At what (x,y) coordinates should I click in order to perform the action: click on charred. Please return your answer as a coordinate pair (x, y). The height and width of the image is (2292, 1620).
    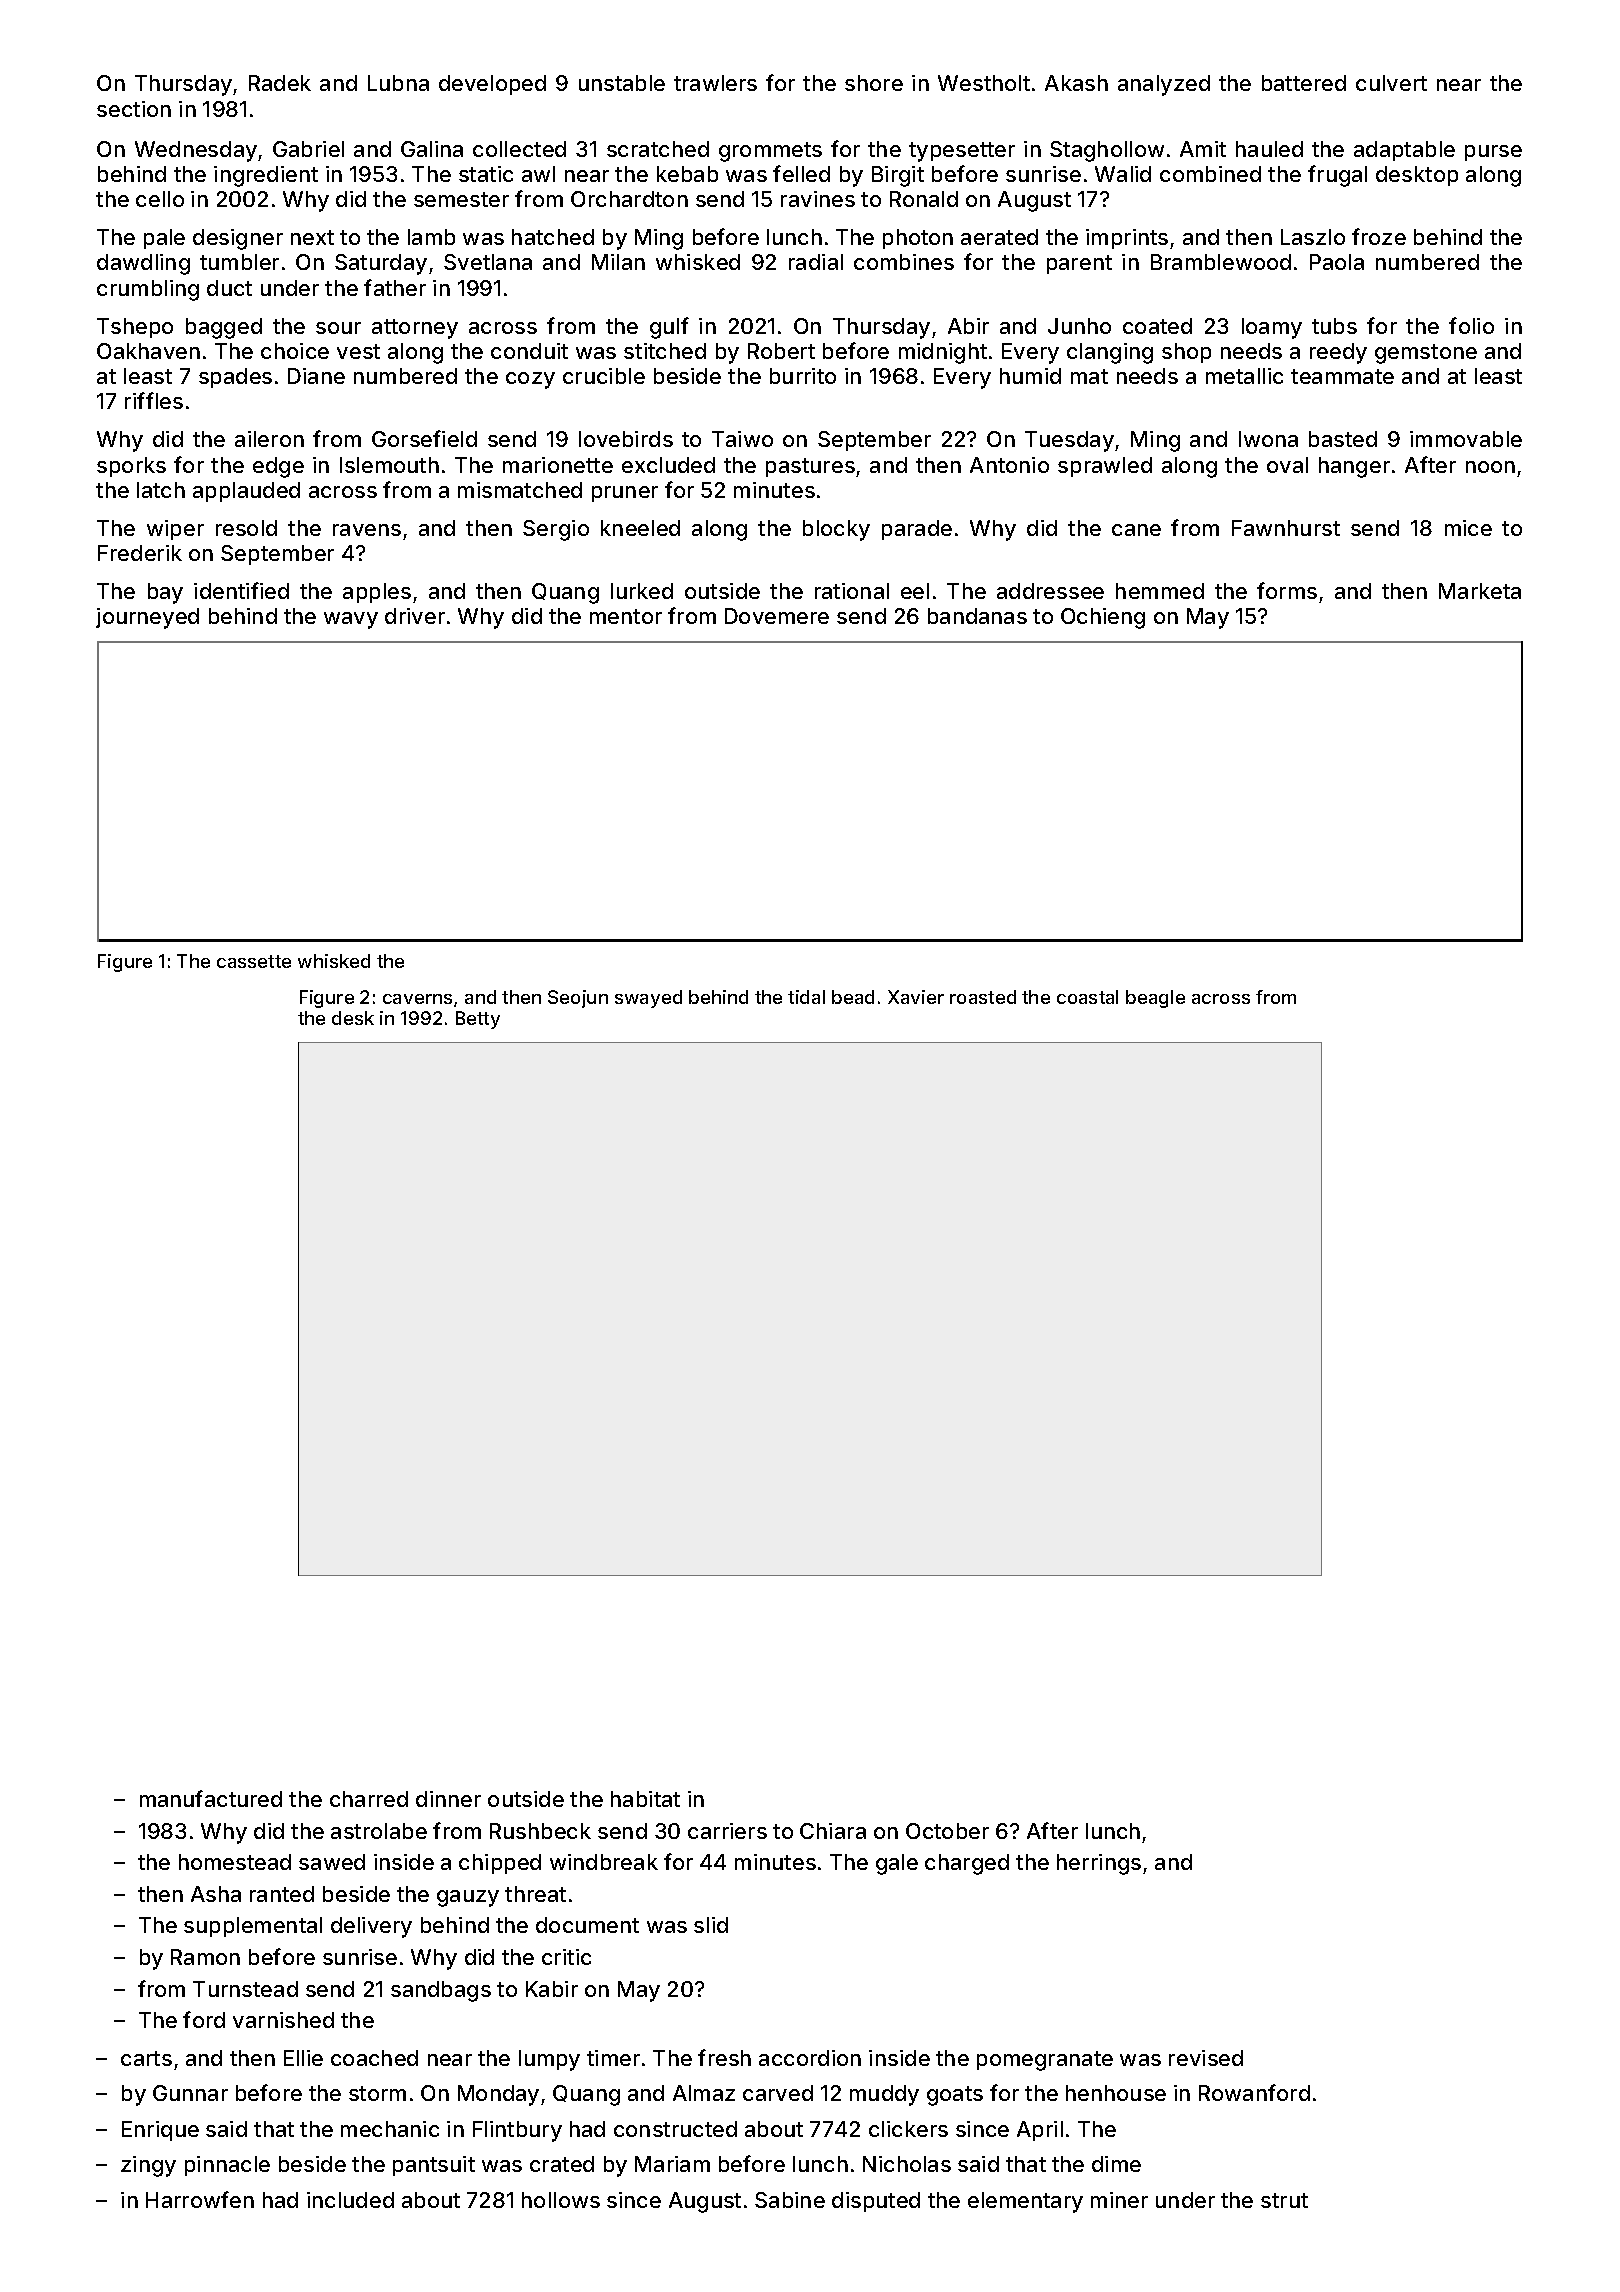
    Looking at the image, I should click on (369, 1799).
